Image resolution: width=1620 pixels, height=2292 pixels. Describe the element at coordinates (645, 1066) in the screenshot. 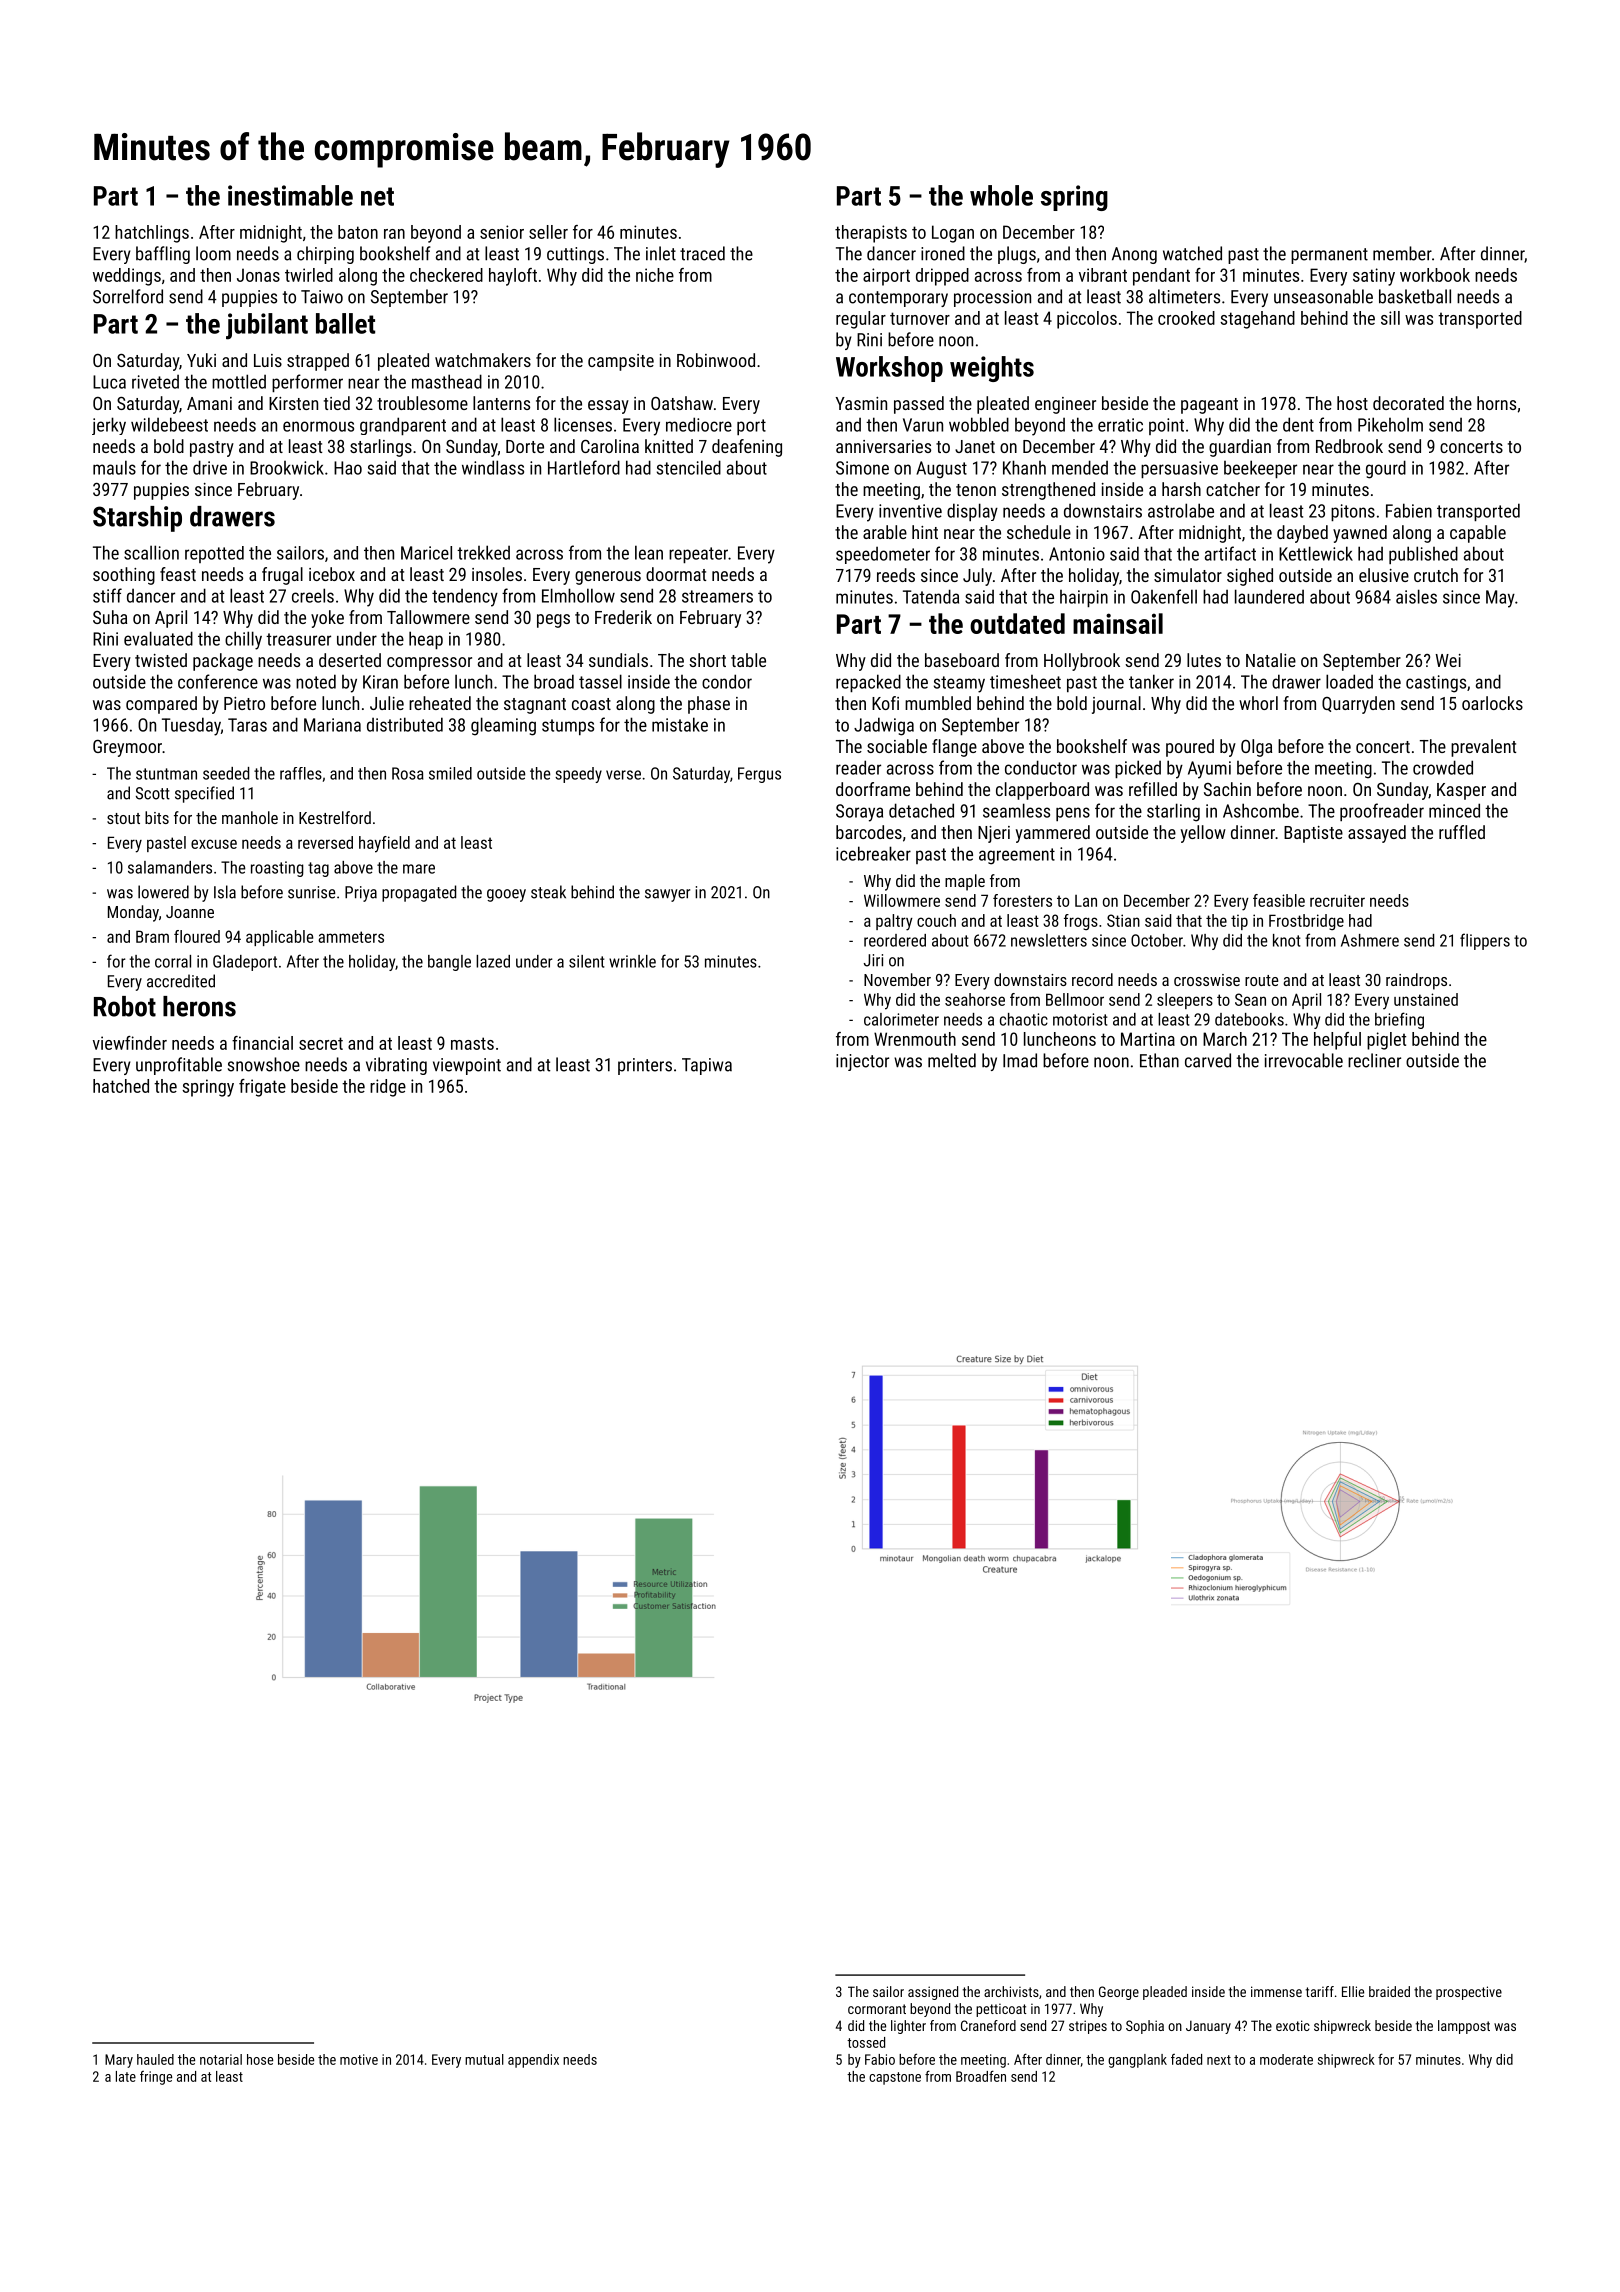

I see `printers` at that location.
